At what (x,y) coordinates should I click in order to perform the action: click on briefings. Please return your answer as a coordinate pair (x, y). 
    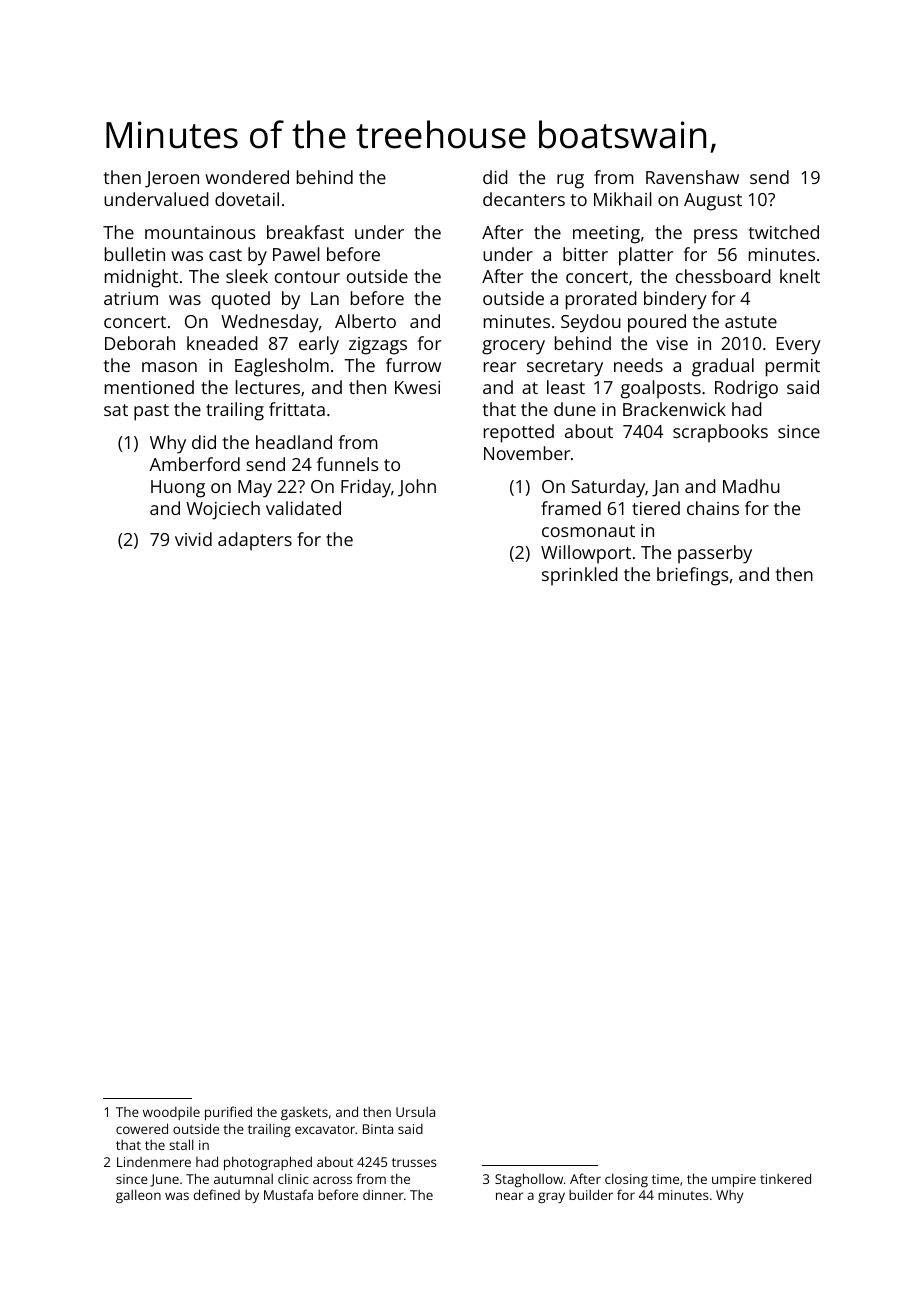
    Looking at the image, I should click on (693, 576).
